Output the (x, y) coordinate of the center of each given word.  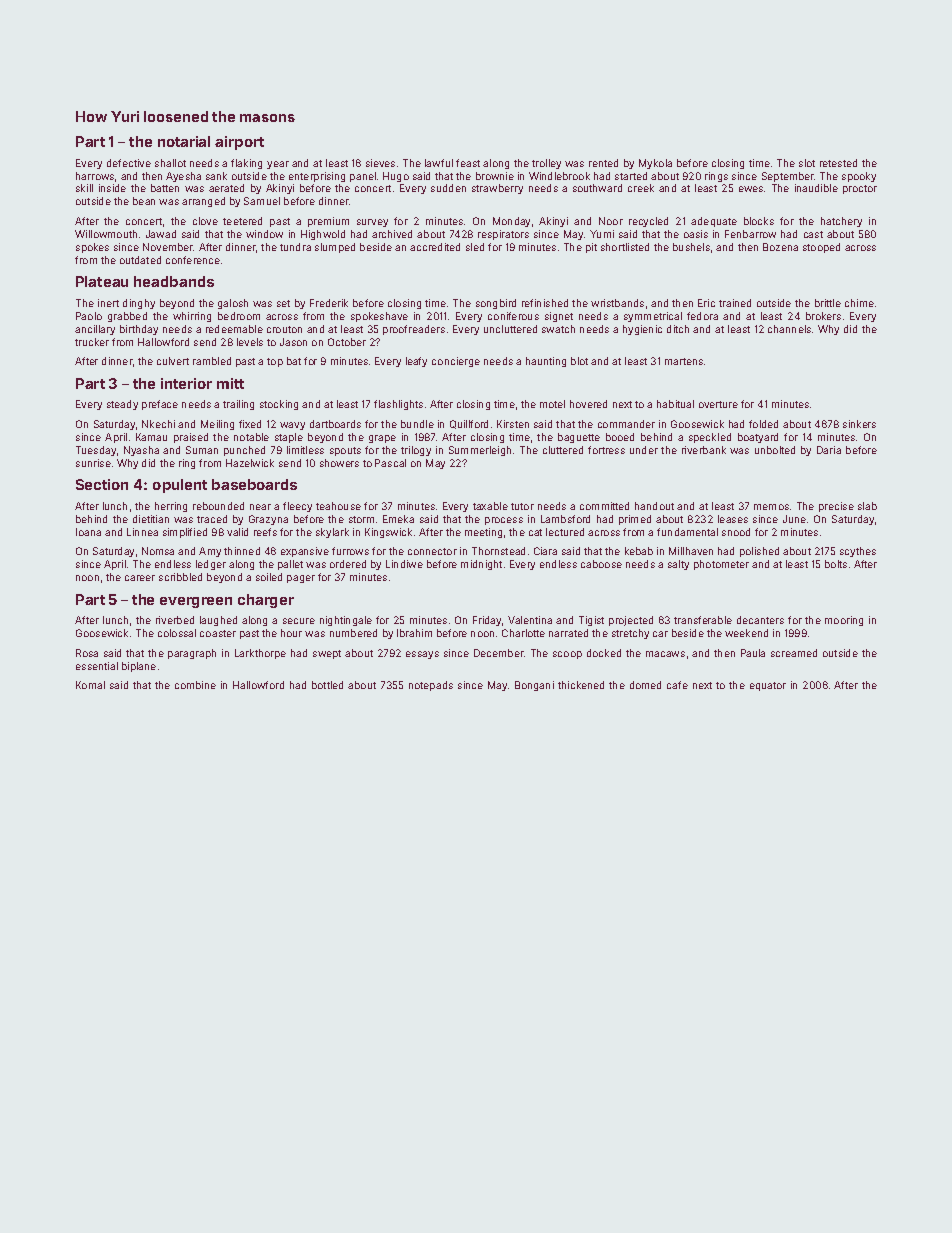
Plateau (102, 281)
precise (836, 507)
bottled (327, 685)
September (788, 177)
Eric (706, 303)
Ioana (88, 532)
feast (468, 163)
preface (160, 405)
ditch (678, 329)
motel (552, 404)
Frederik (329, 303)
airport (239, 143)
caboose (601, 564)
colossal (177, 633)
